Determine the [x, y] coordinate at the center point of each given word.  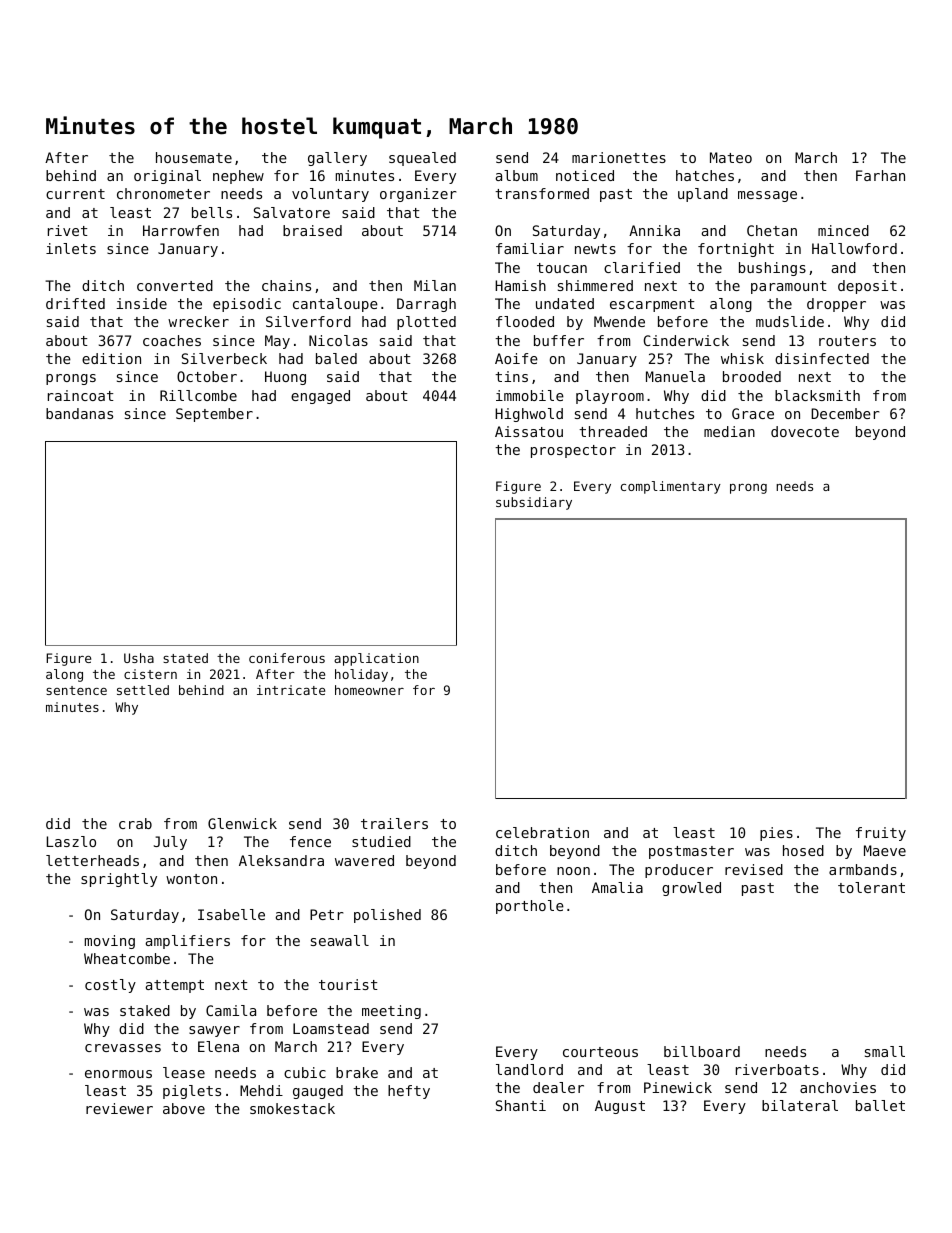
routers [847, 341]
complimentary [671, 487]
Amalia [617, 887]
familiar [530, 248]
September [214, 415]
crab [135, 823]
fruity [881, 834]
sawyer [214, 1031]
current [75, 194]
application [376, 659]
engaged [320, 397]
